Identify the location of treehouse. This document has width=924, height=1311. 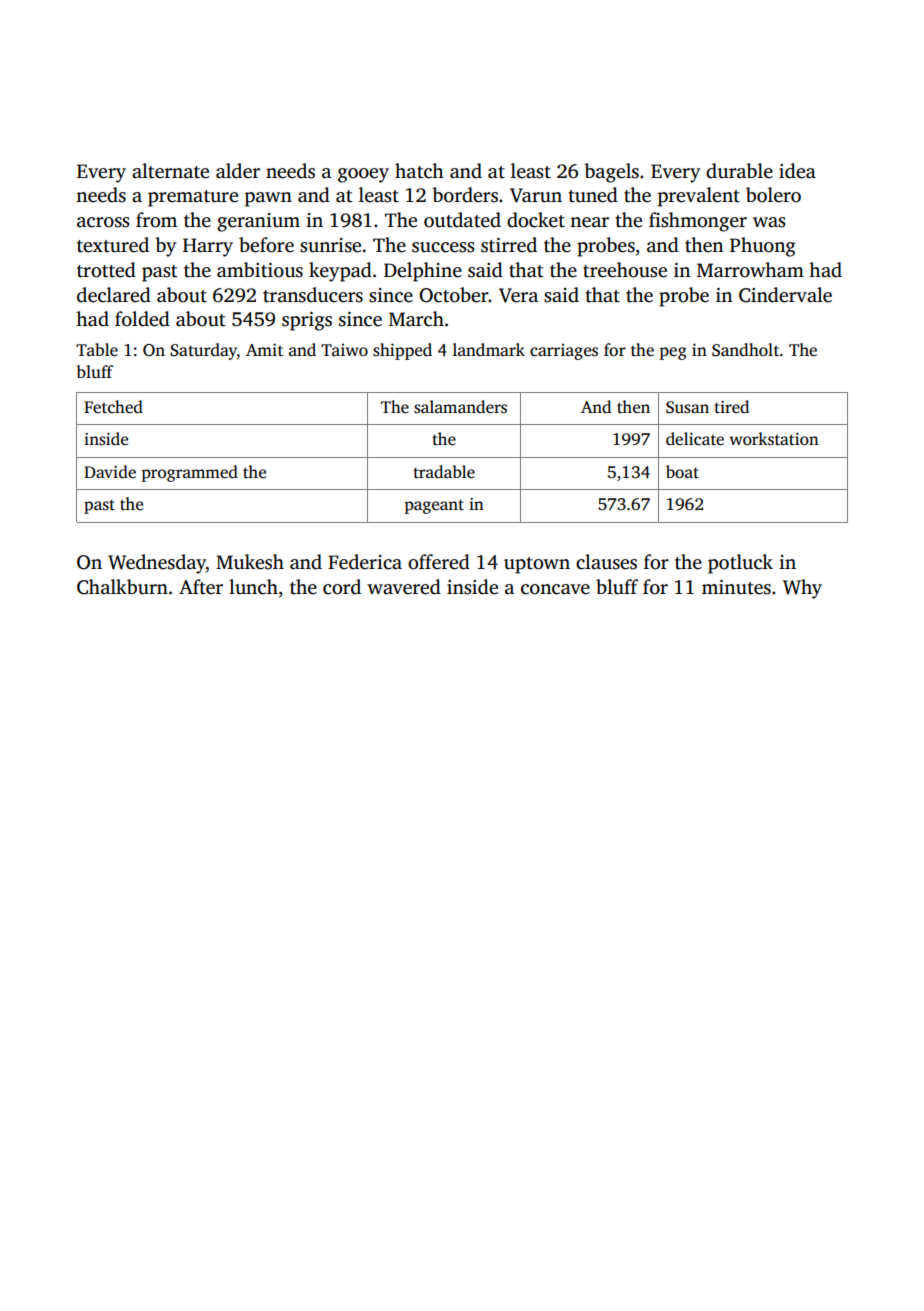
(625, 270).
